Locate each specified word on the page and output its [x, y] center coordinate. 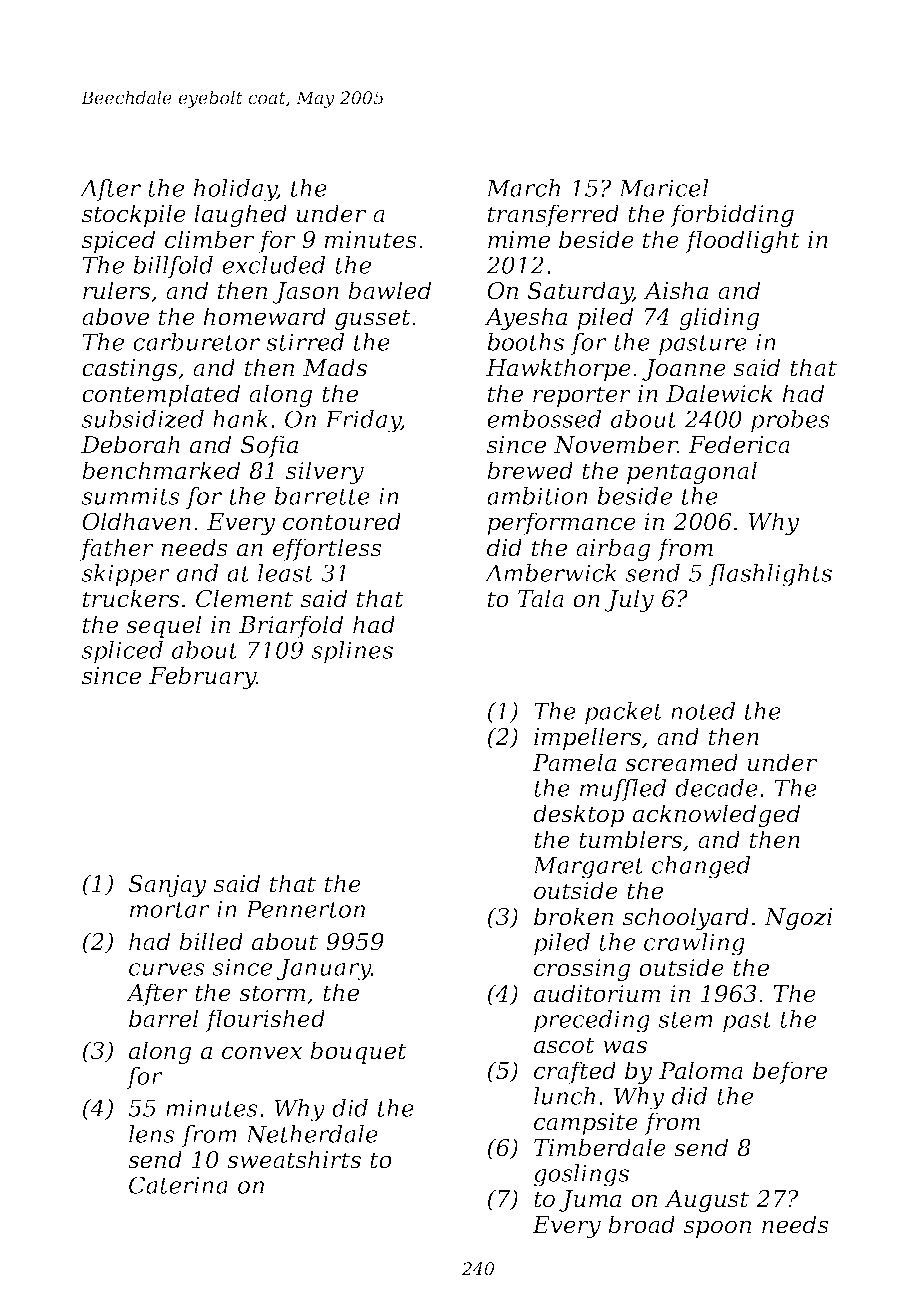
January [323, 969]
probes [790, 421]
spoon [717, 1229]
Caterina [178, 1185]
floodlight [742, 241]
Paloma [701, 1070]
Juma [590, 1201]
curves [167, 969]
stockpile [134, 215]
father [117, 549]
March [523, 188]
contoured [342, 521]
